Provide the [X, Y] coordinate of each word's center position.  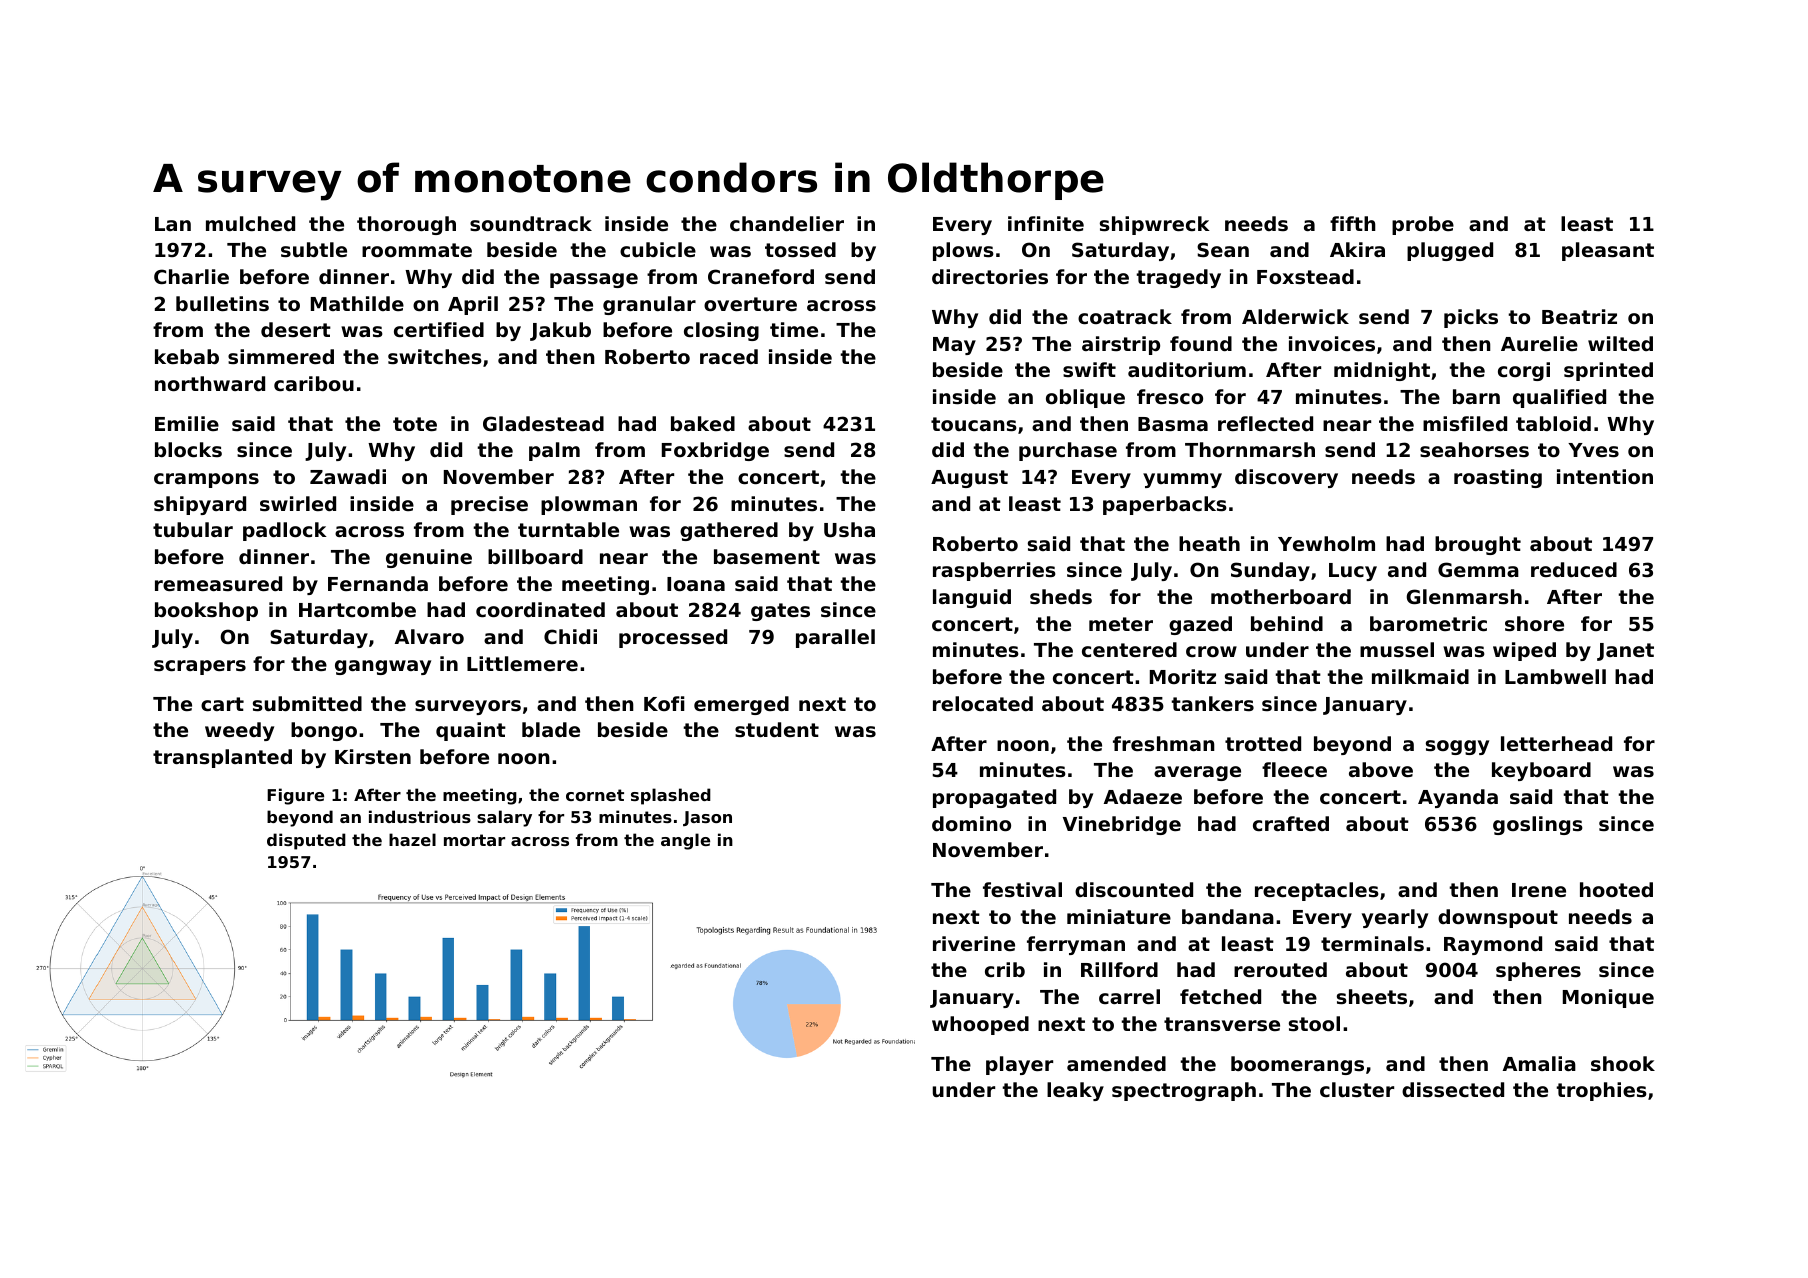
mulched [250, 223]
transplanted [222, 758]
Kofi [664, 703]
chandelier [787, 223]
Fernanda [378, 583]
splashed [671, 796]
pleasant [1608, 251]
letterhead [1556, 743]
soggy [1457, 747]
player [1019, 1065]
